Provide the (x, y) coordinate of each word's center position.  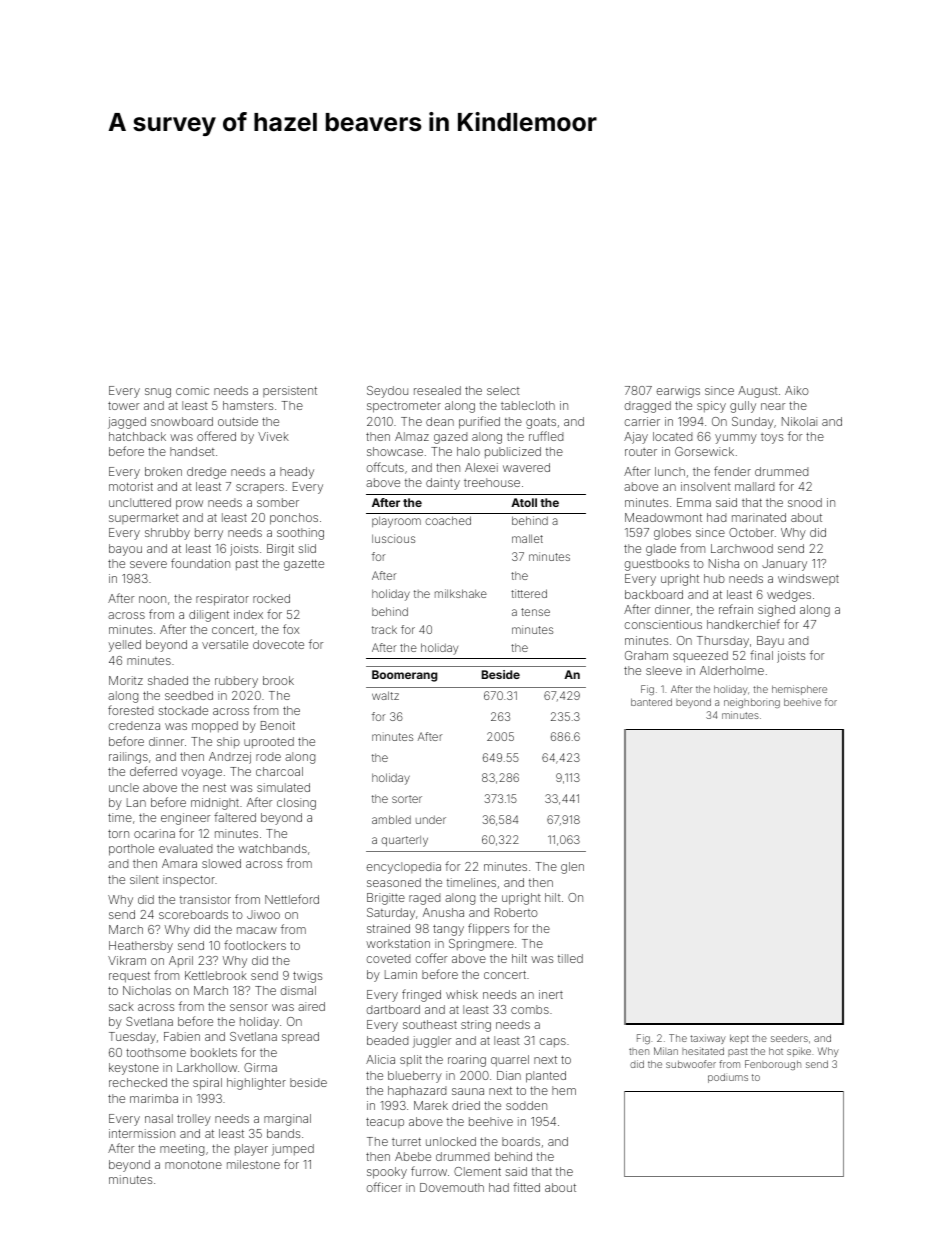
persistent (290, 391)
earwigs (678, 392)
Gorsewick (704, 451)
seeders (789, 1038)
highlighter (256, 1084)
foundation (200, 563)
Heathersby (141, 947)
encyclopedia (403, 868)
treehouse (492, 482)
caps (552, 1042)
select (503, 390)
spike (799, 1052)
